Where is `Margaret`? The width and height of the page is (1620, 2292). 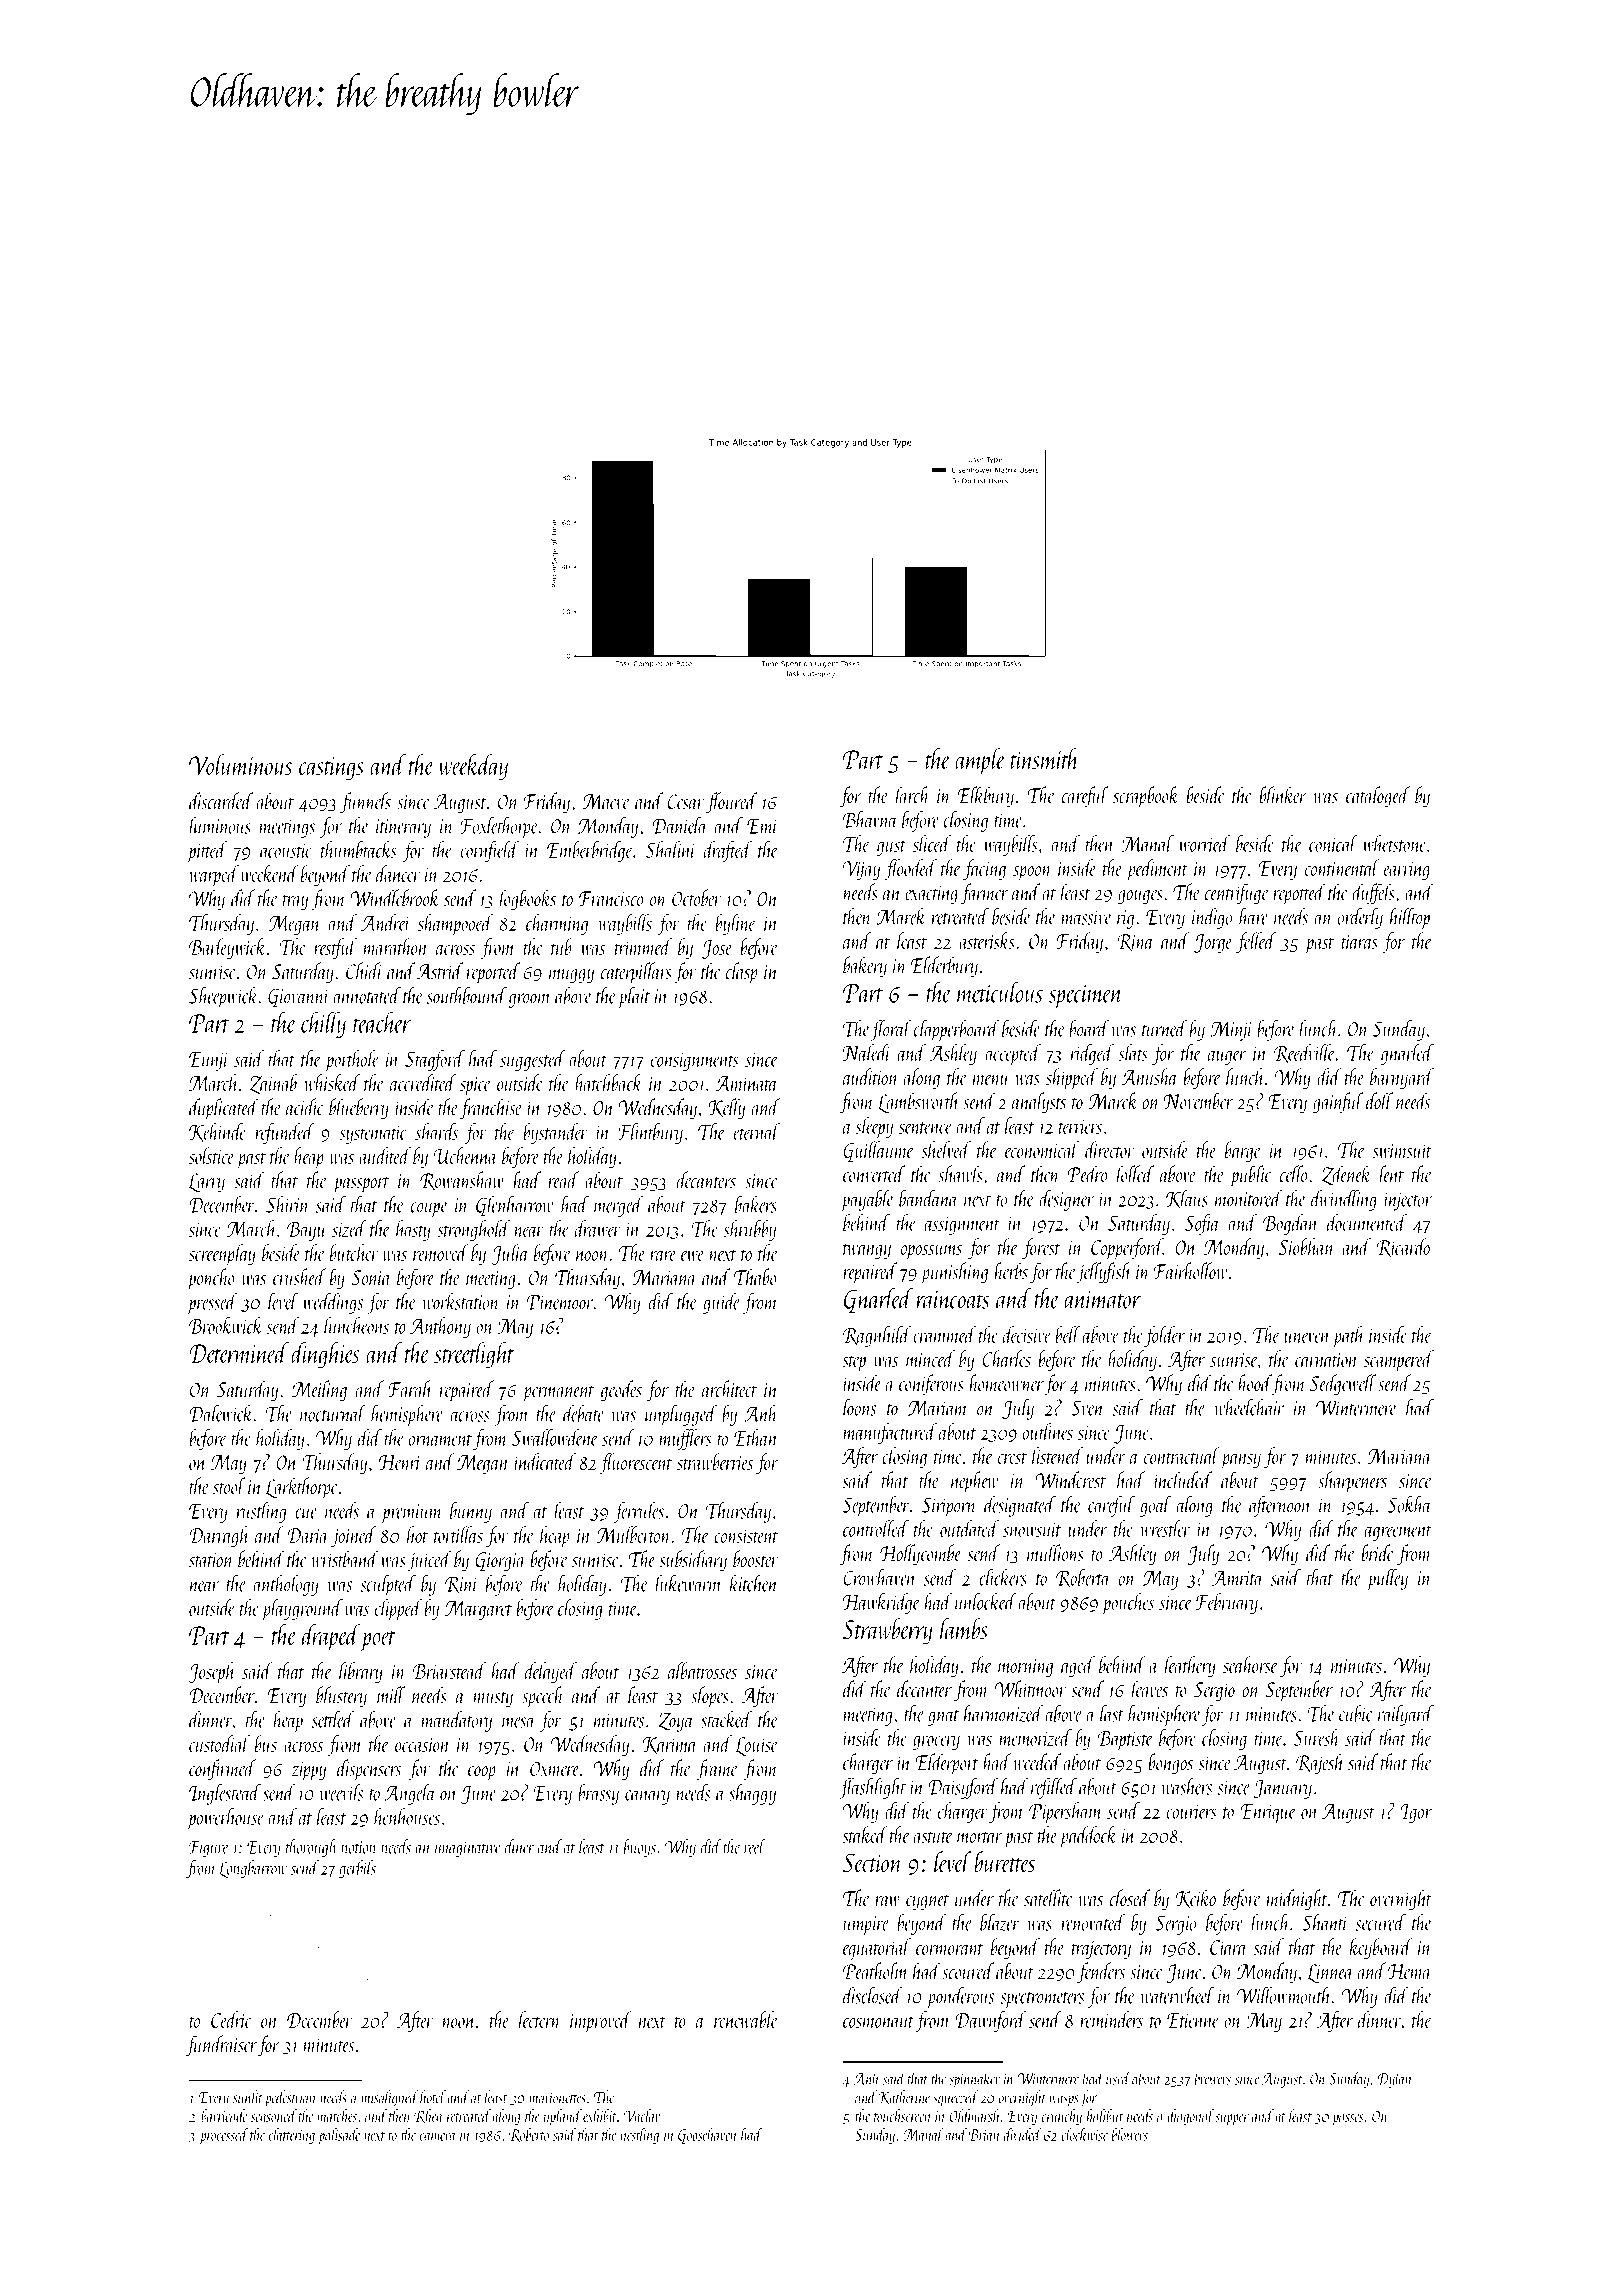
Margaret is located at coordinates (478, 1610).
